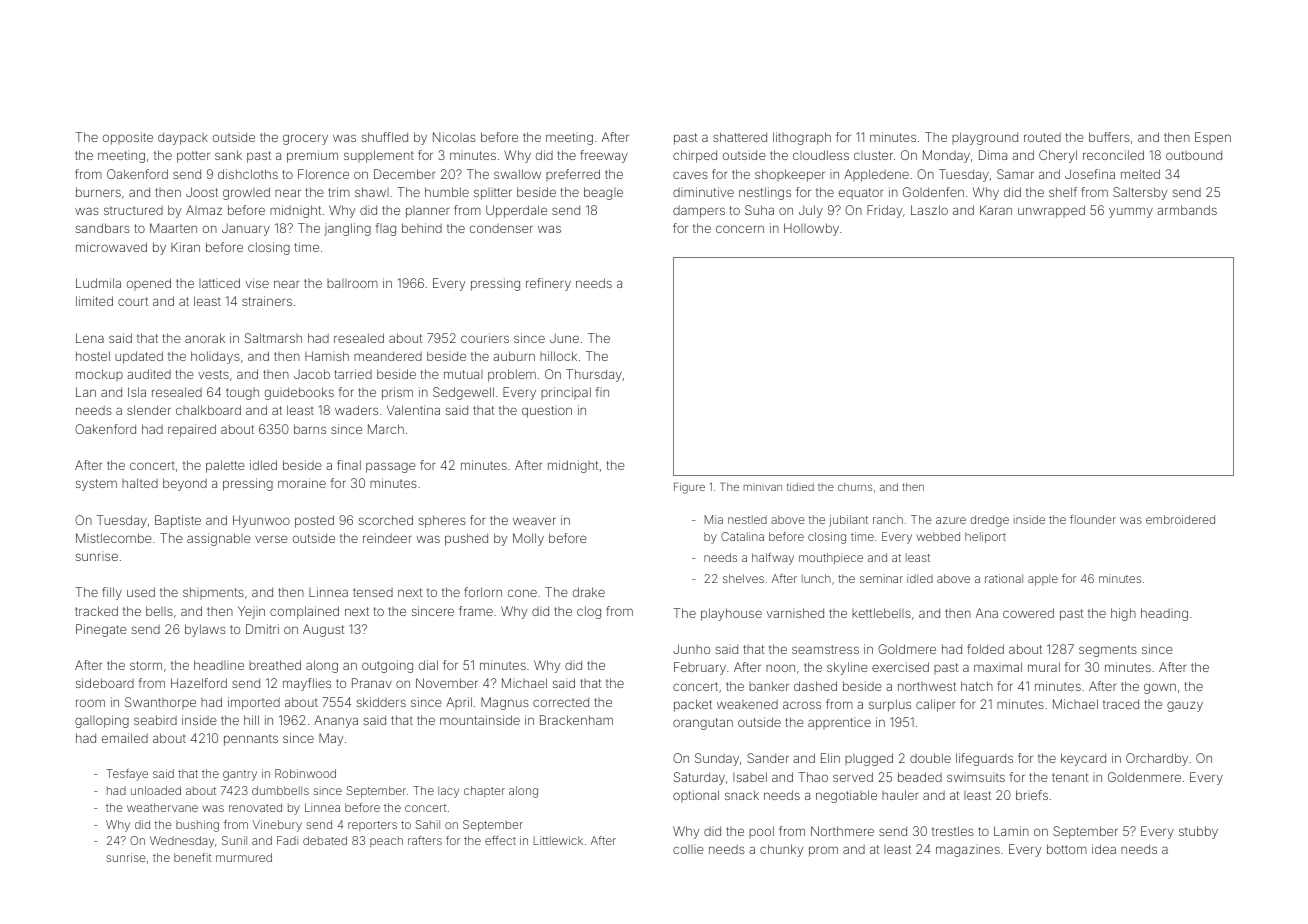  Describe the element at coordinates (93, 356) in the image. I see `hostel` at that location.
